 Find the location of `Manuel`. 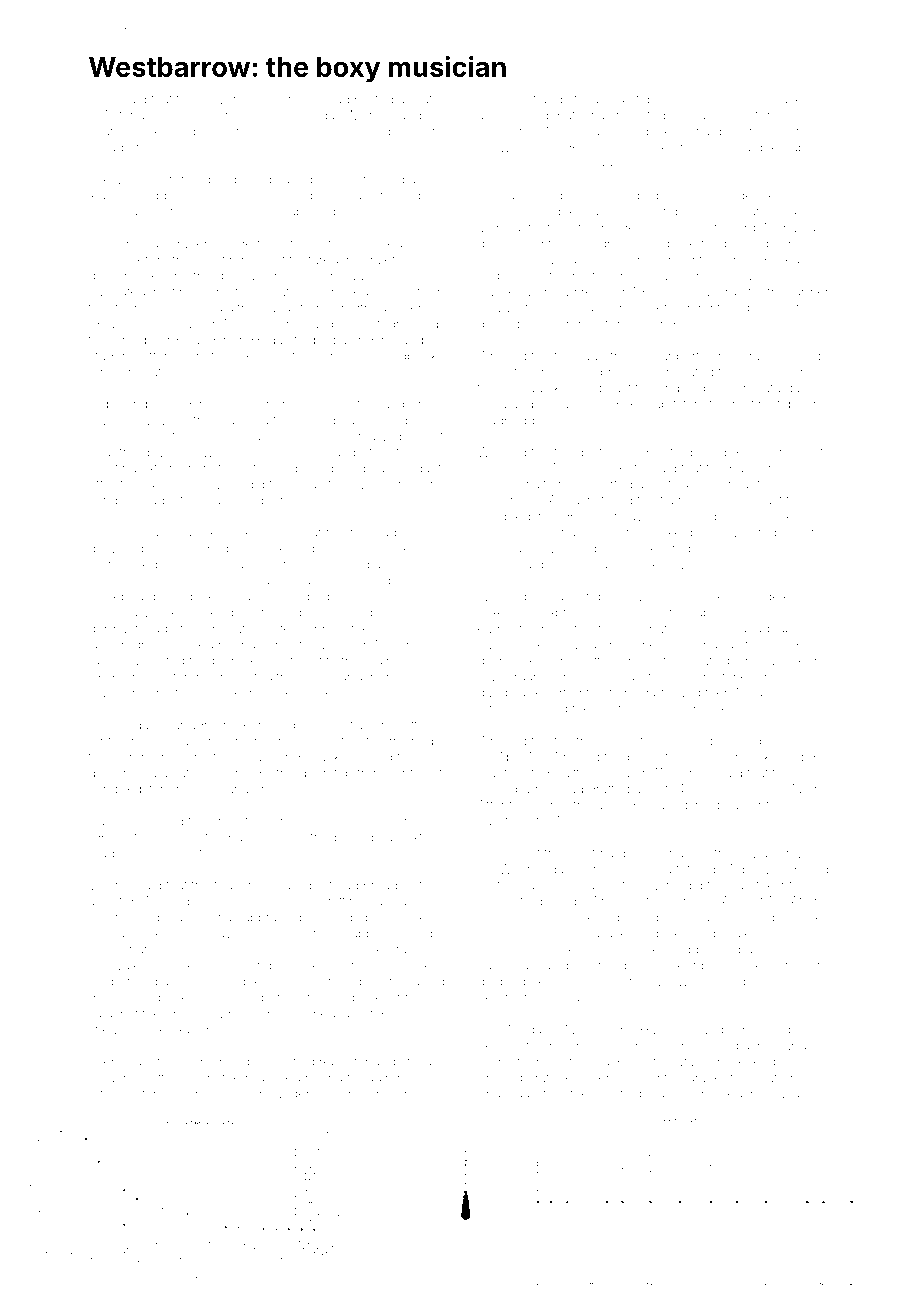

Manuel is located at coordinates (371, 115).
